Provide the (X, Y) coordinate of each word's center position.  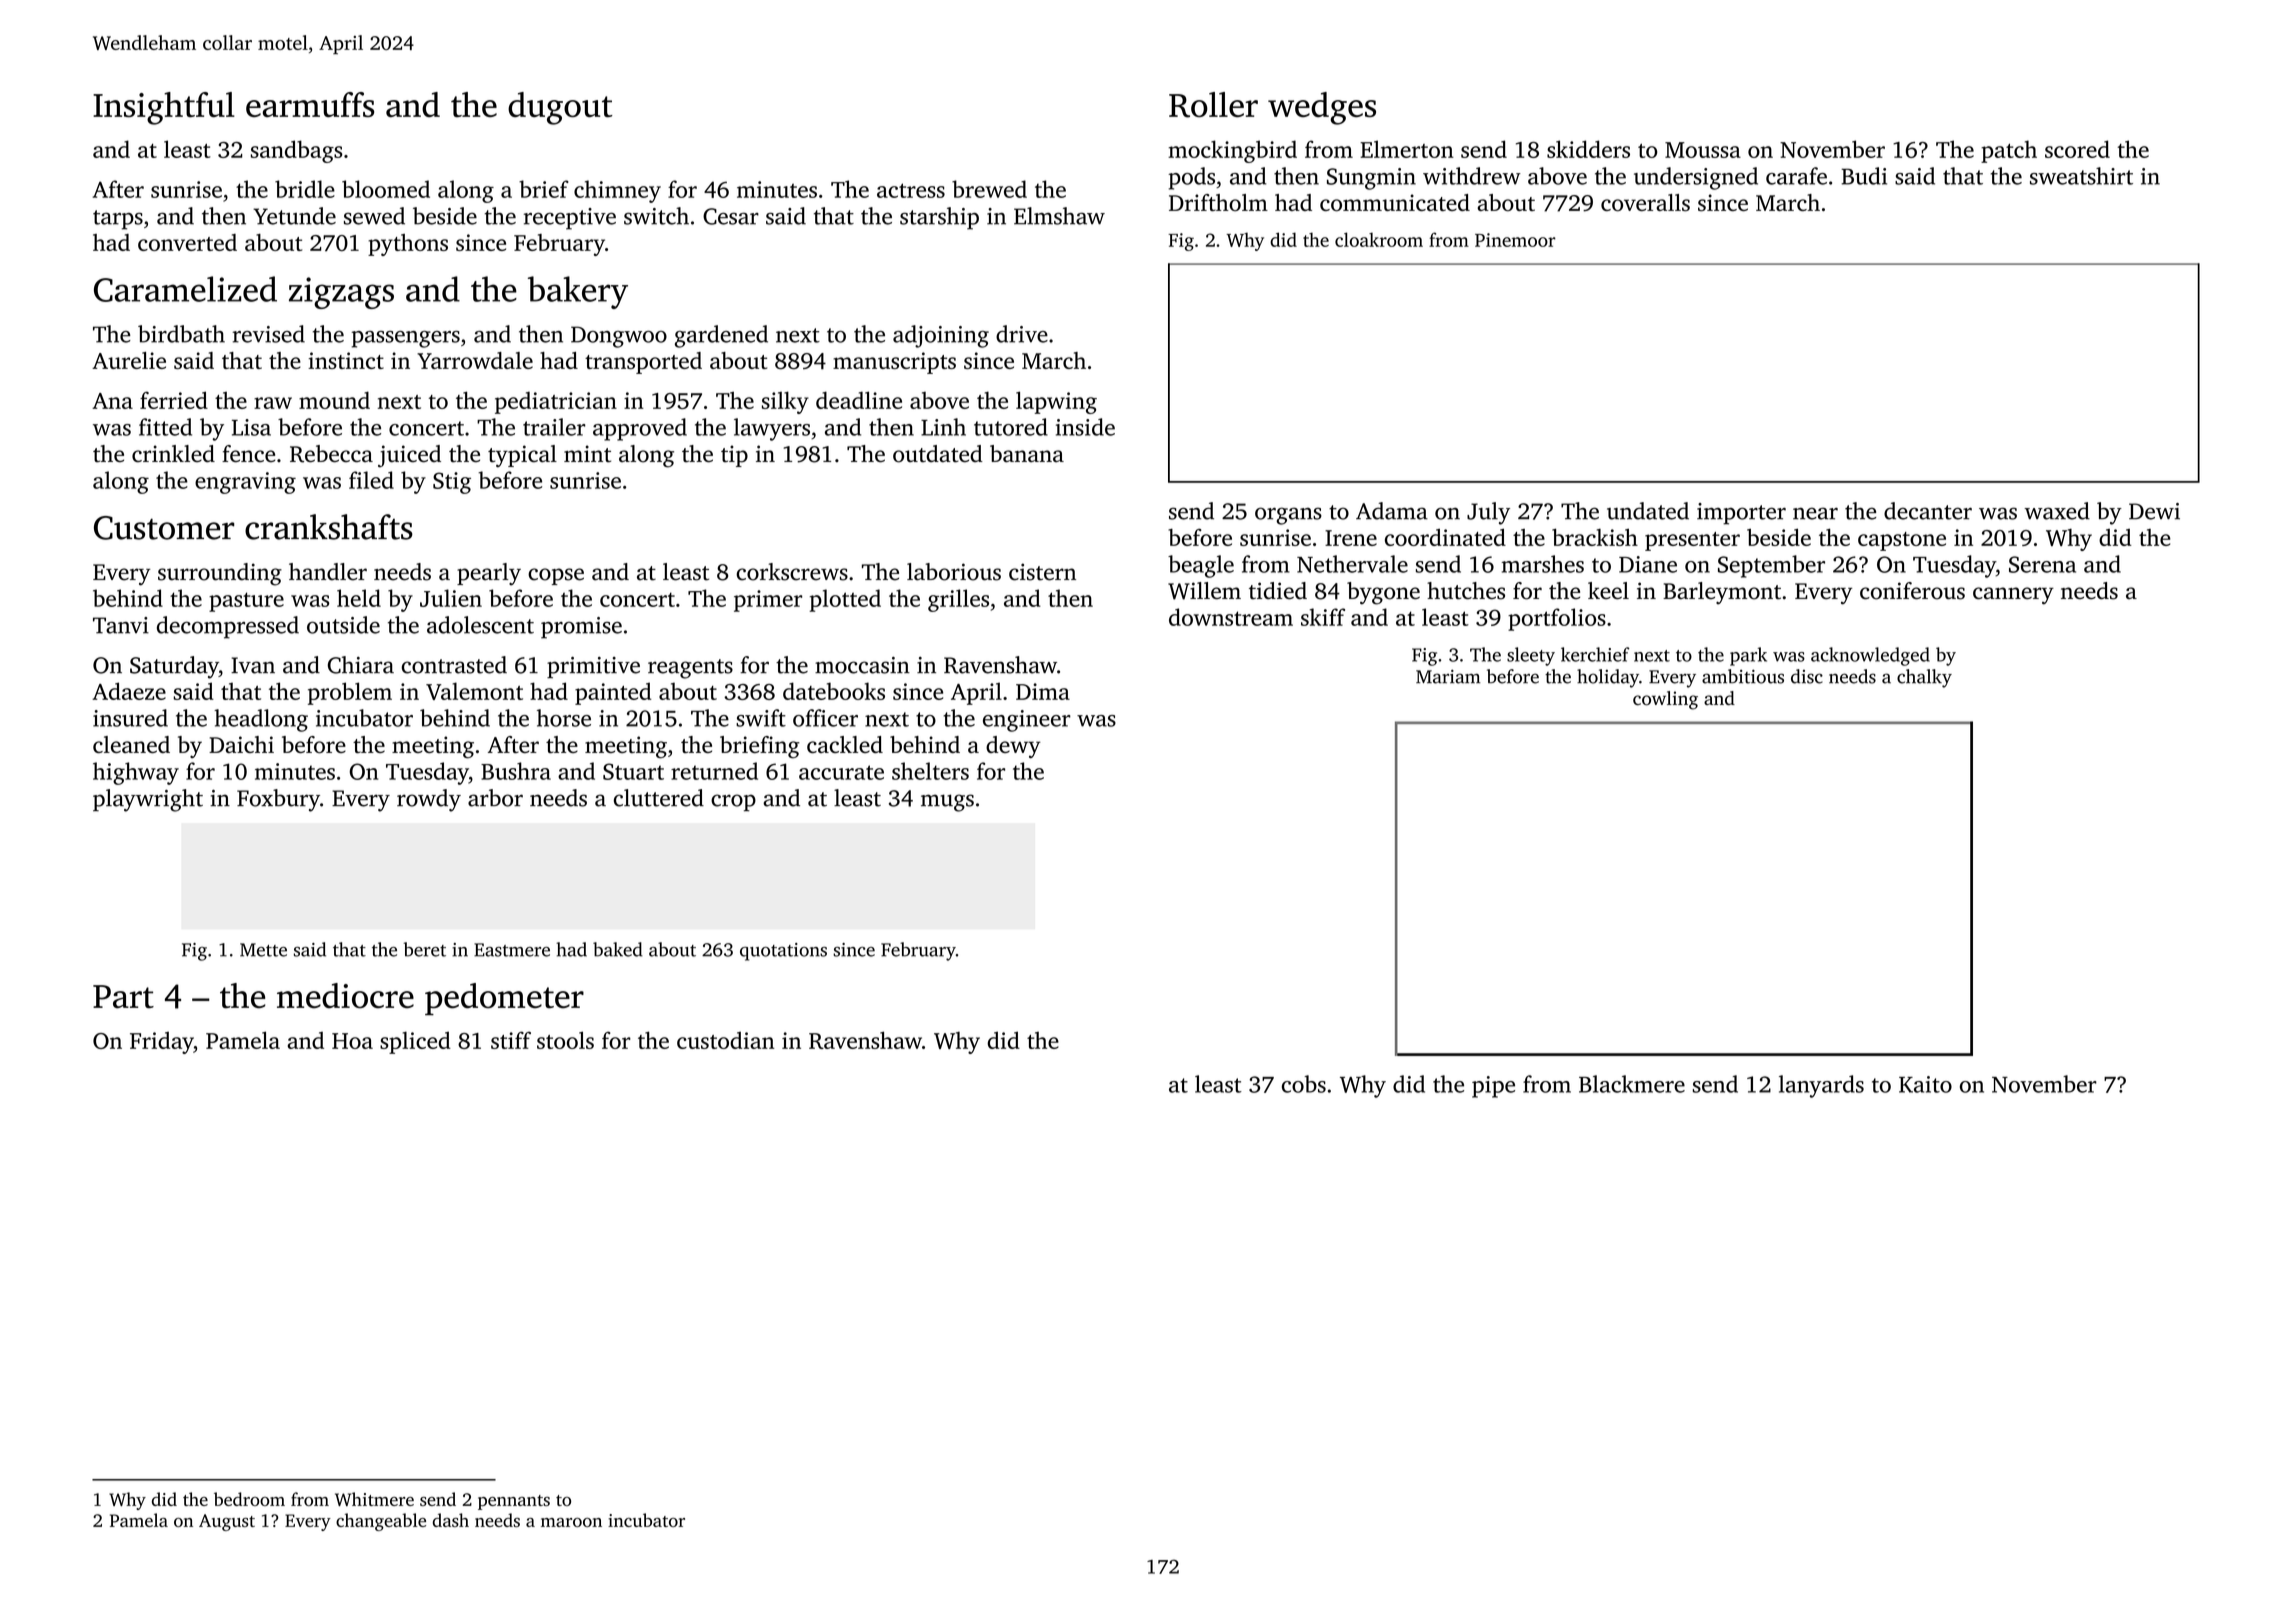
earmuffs (310, 104)
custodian (725, 1040)
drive (1022, 334)
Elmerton (1407, 149)
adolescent (480, 625)
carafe (1796, 176)
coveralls (1645, 203)
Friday (162, 1043)
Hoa (352, 1041)
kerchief (1595, 654)
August (227, 1522)
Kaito (1925, 1084)
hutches (1466, 591)
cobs (1304, 1084)
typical (522, 456)
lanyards (1821, 1086)
